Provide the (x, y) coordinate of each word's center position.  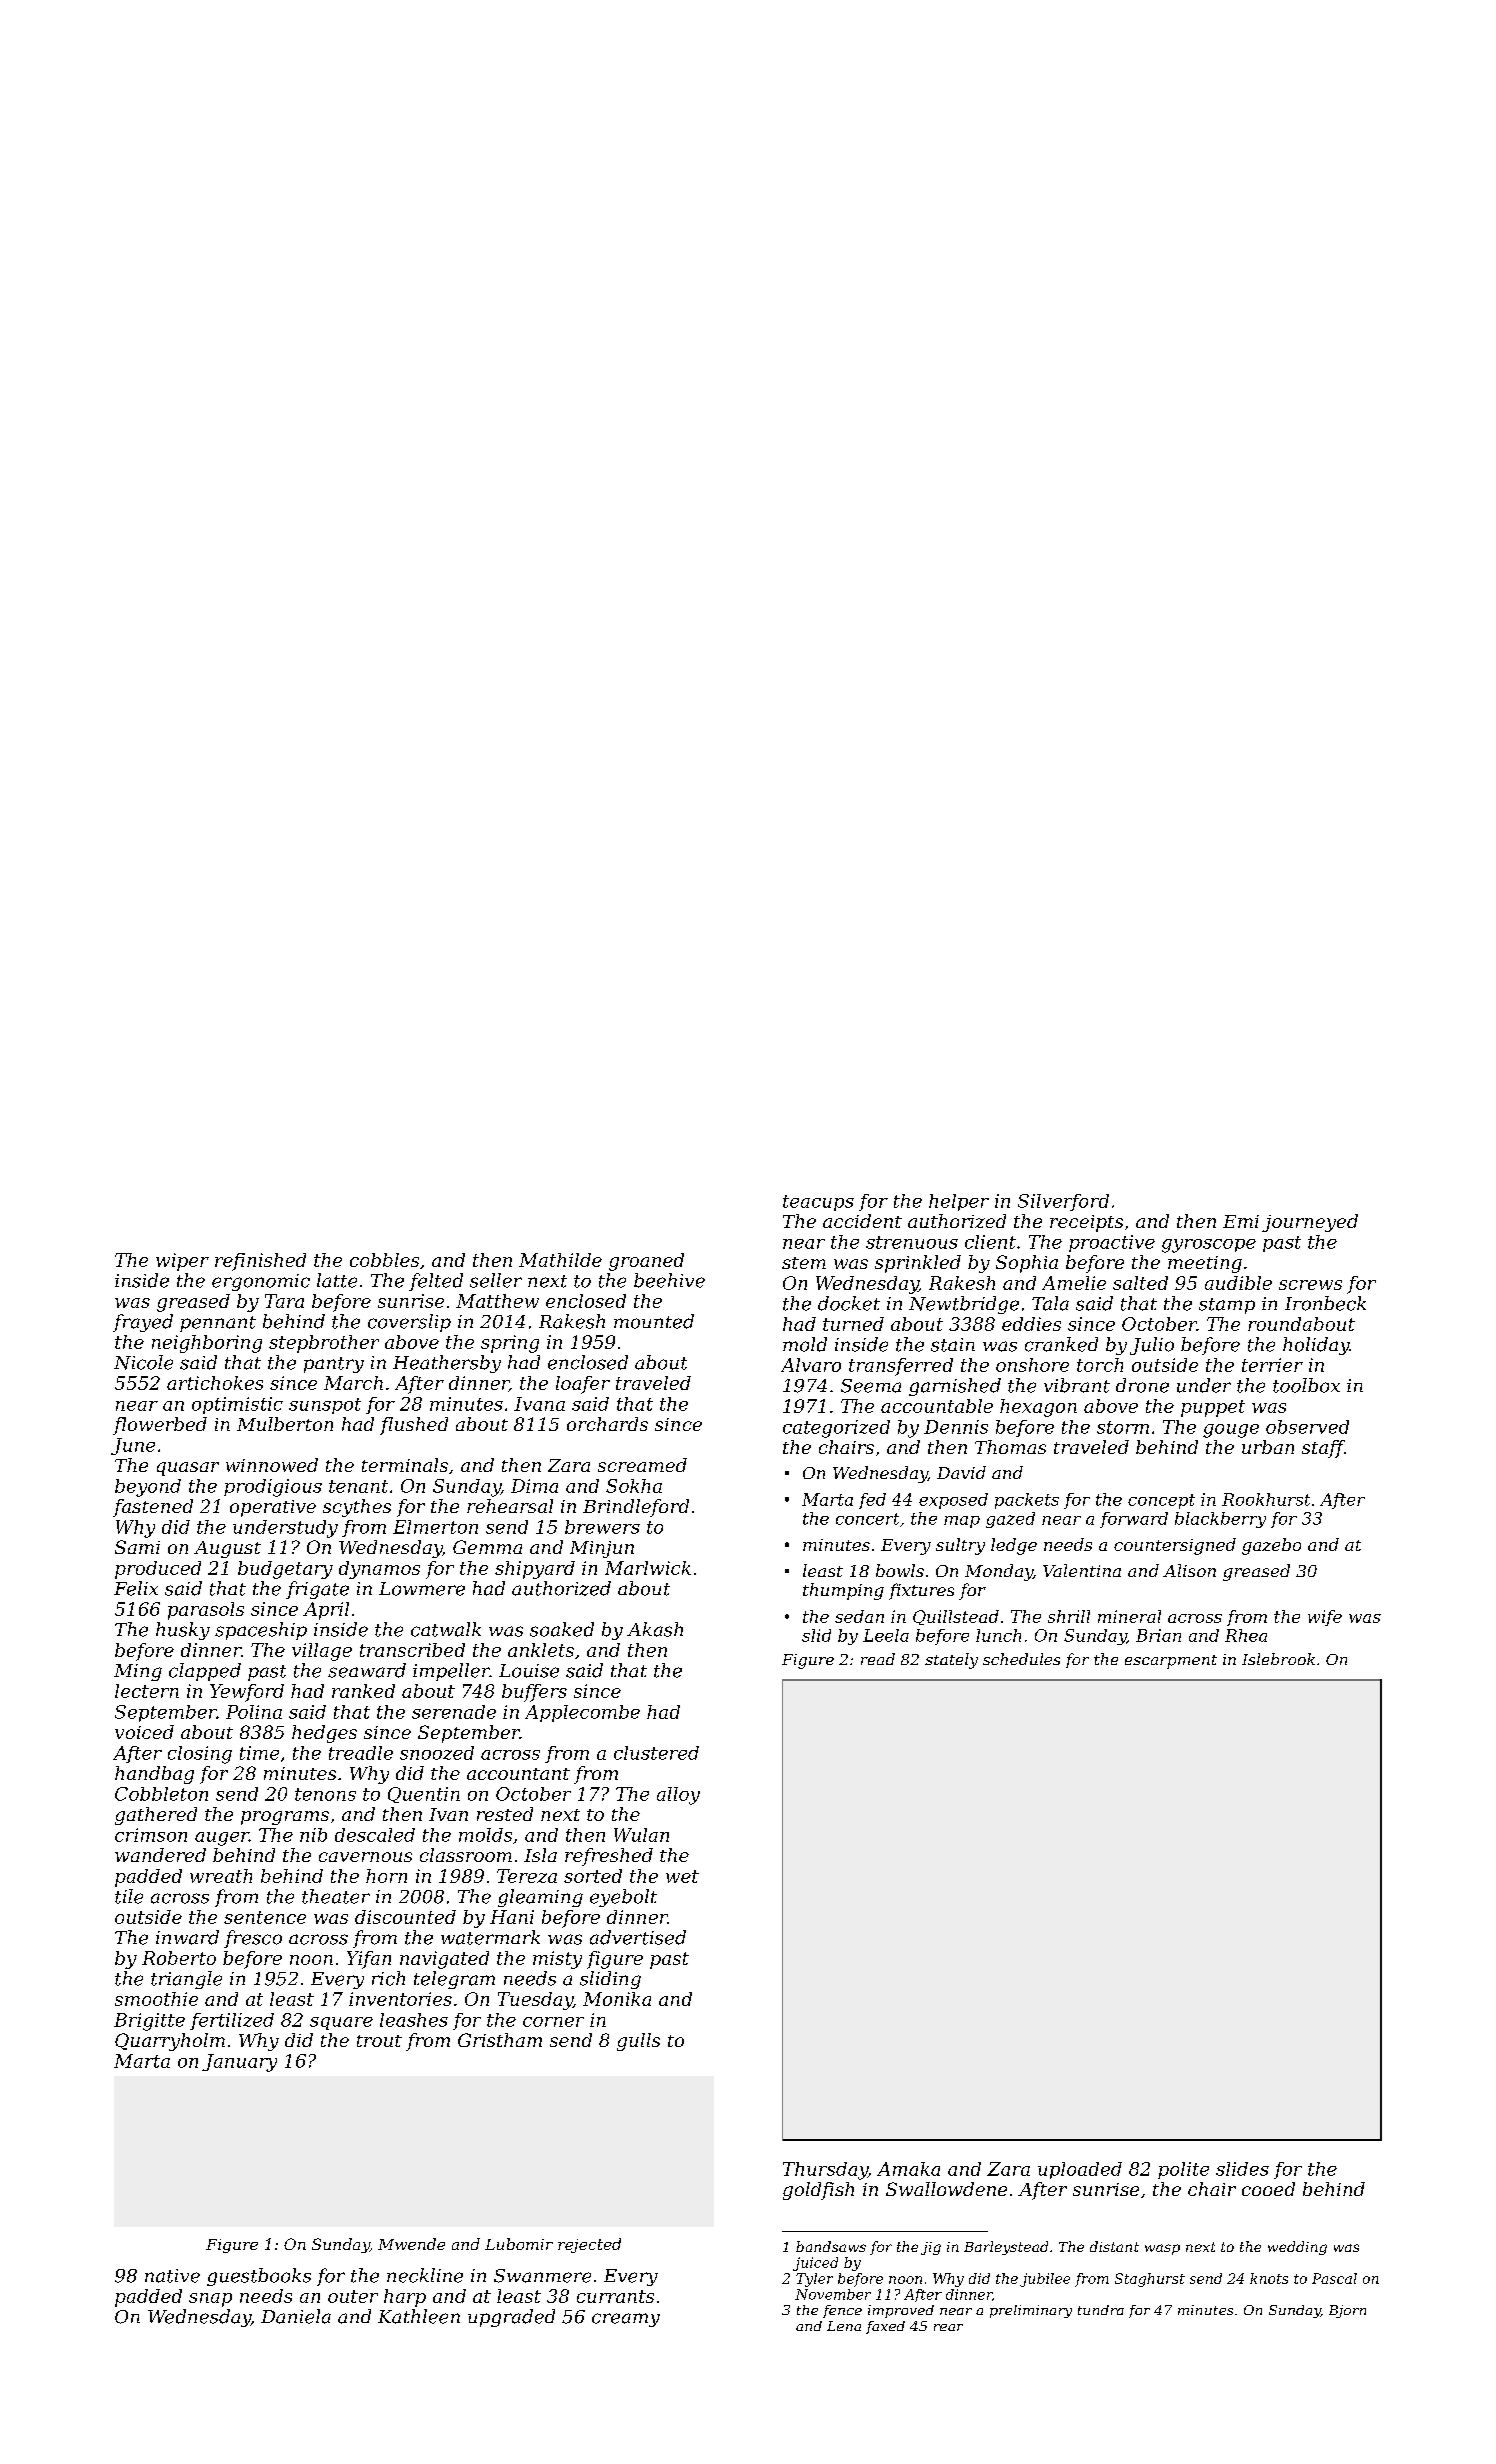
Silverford (1063, 1202)
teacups (818, 1203)
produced (158, 1570)
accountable (937, 1406)
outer (353, 2296)
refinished (260, 1262)
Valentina (1082, 1570)
